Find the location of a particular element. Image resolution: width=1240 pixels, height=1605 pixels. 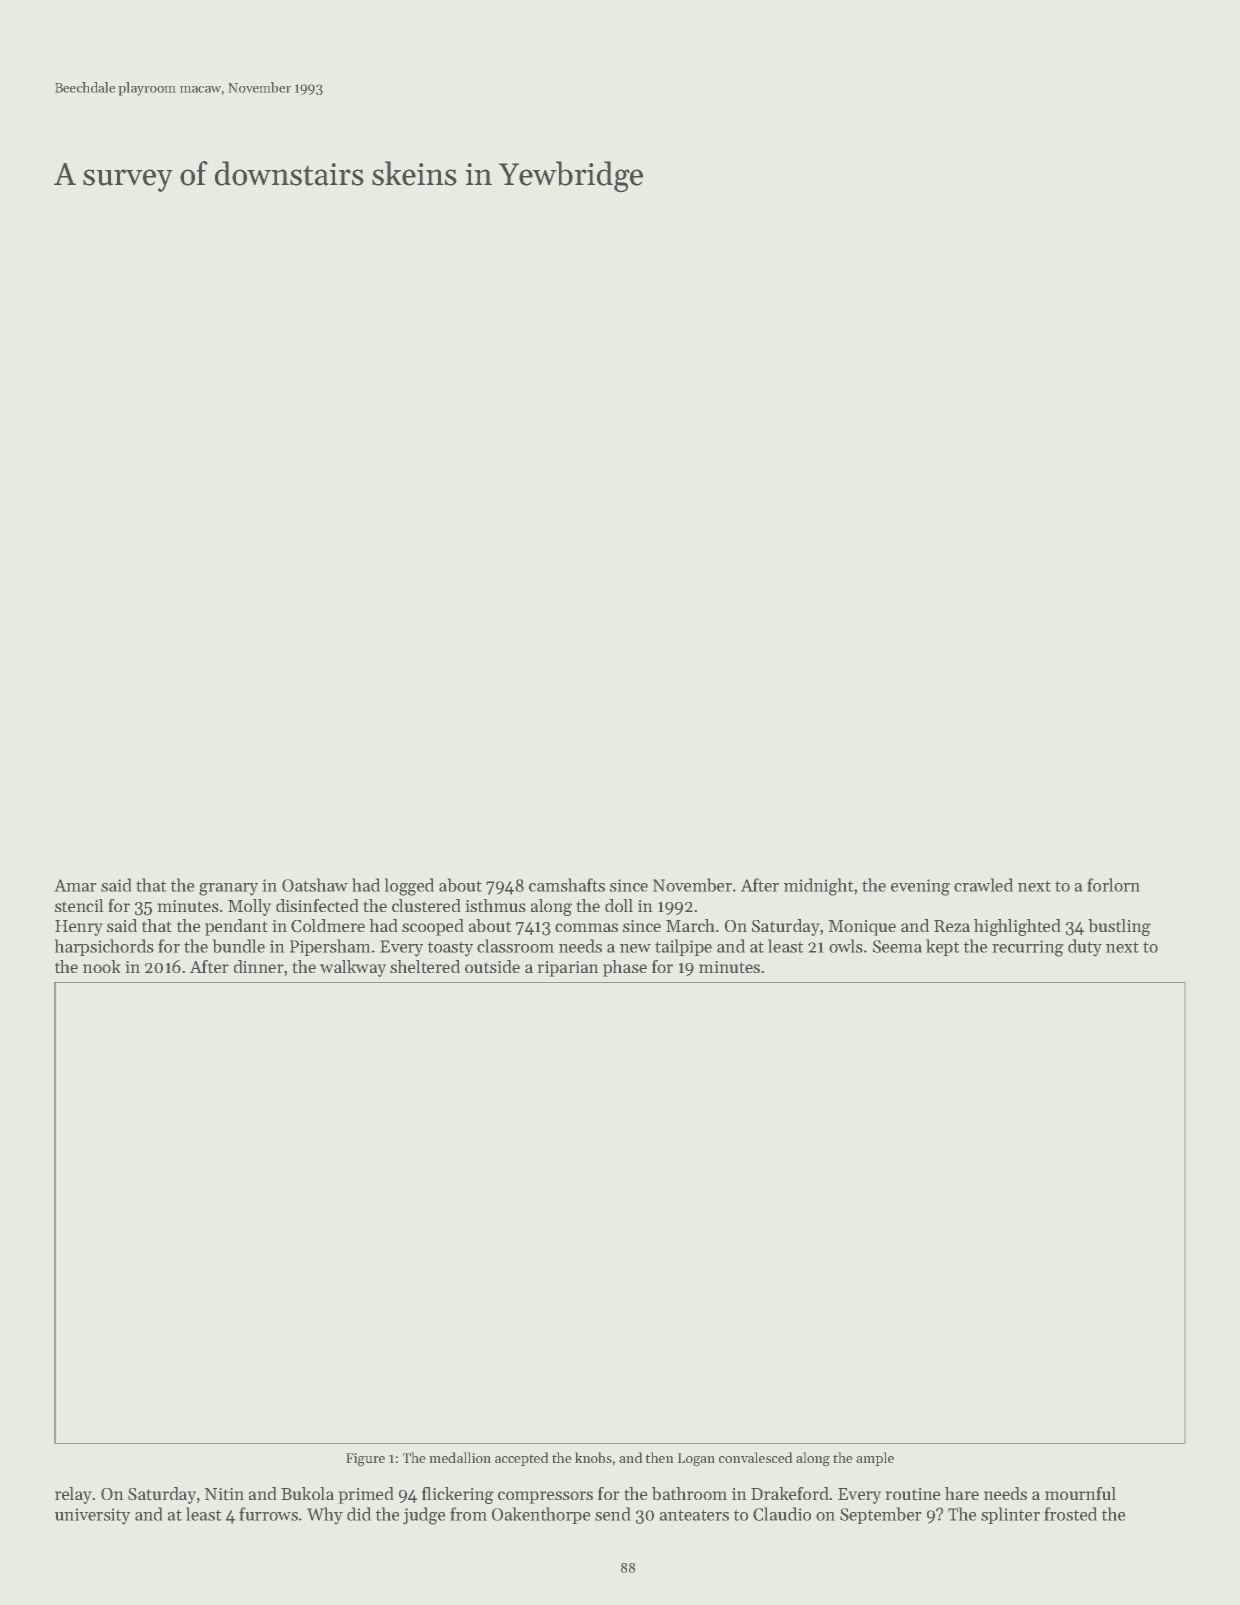

owls is located at coordinates (846, 946).
